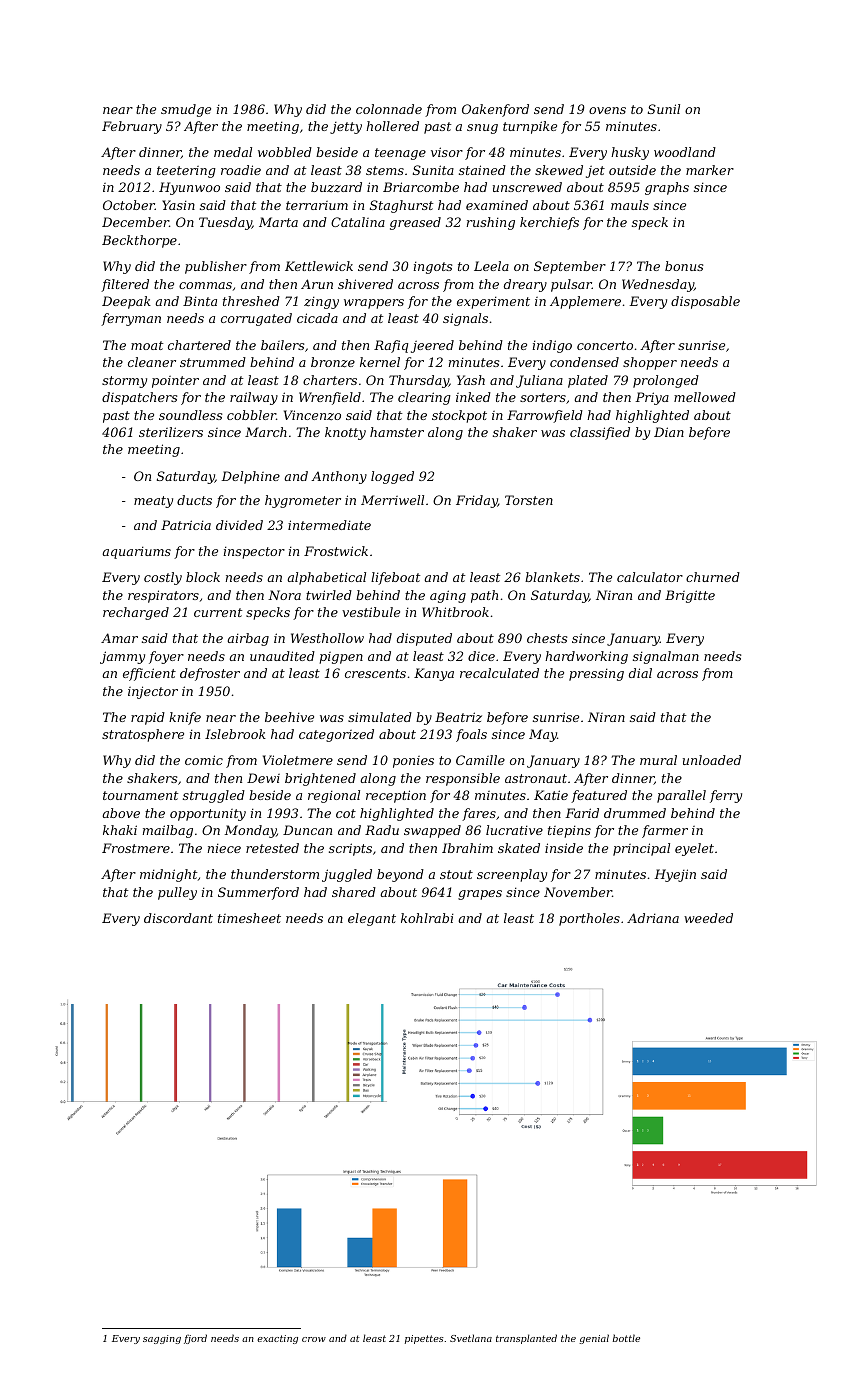 This screenshot has width=849, height=1400. Describe the element at coordinates (186, 110) in the screenshot. I see `smudge` at that location.
